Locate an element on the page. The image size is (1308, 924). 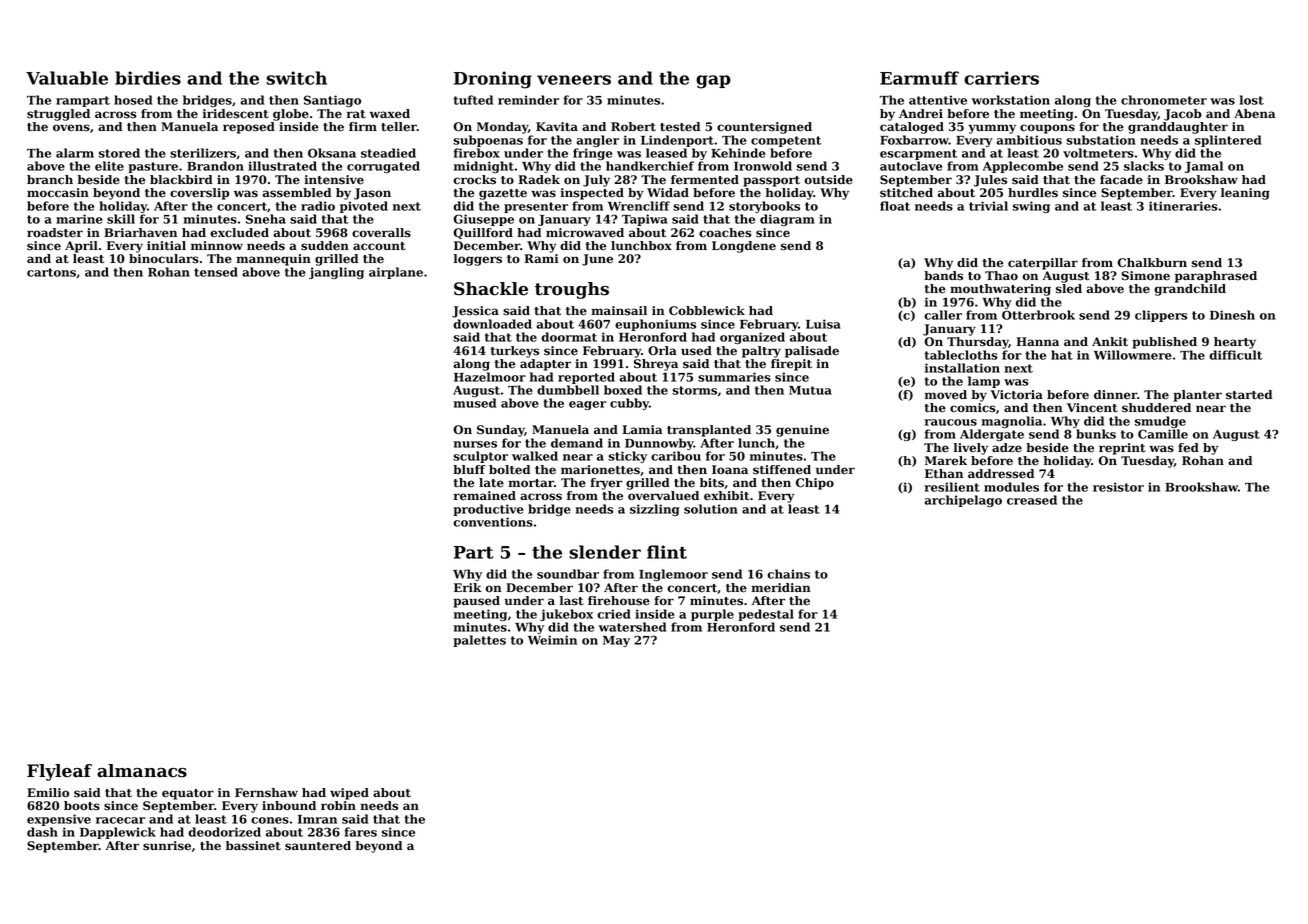
carriers is located at coordinates (1001, 78).
